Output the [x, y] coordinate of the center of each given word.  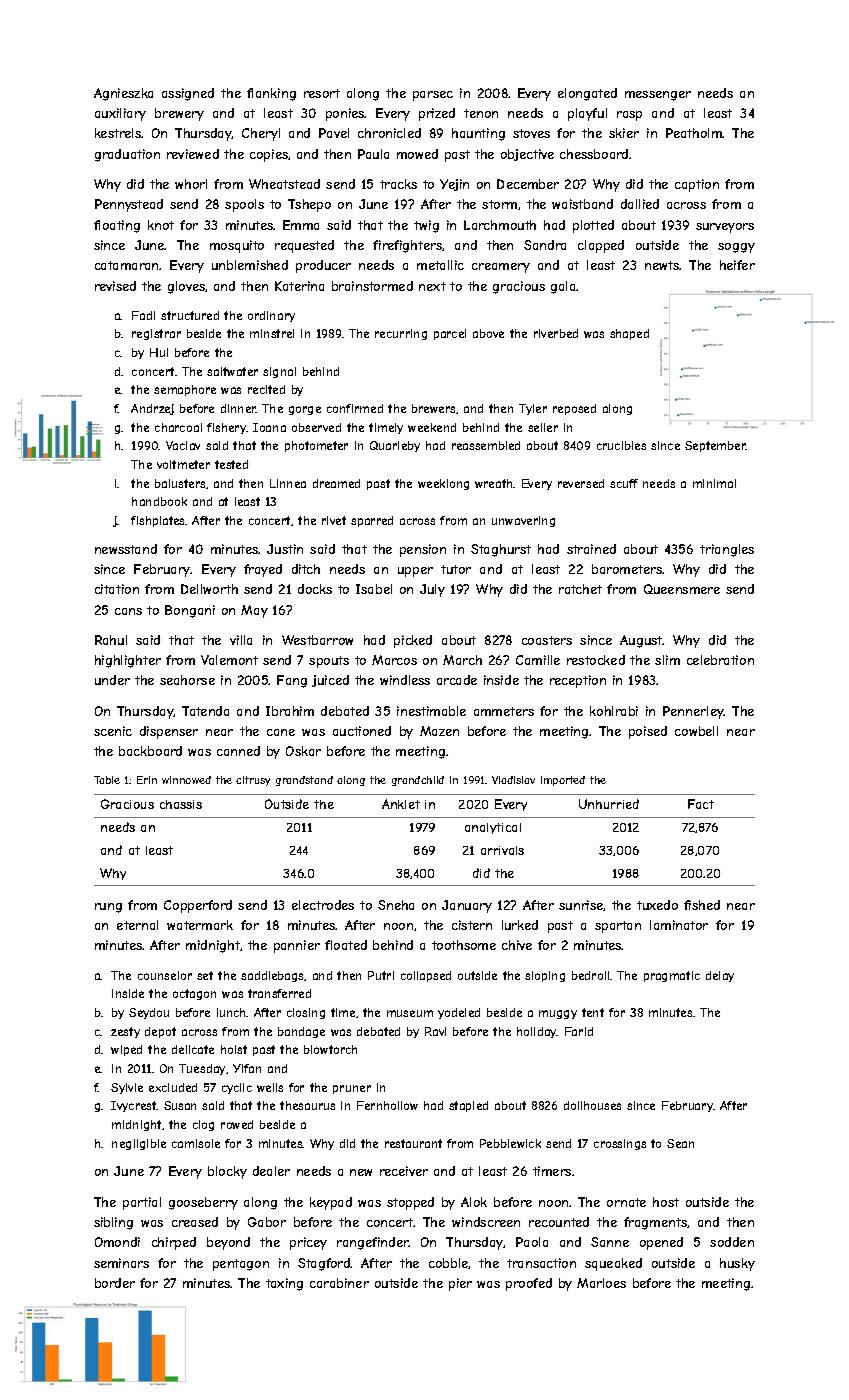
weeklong [443, 484]
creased [195, 1222]
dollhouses [592, 1105]
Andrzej [152, 409]
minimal [714, 483]
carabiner [339, 1283]
